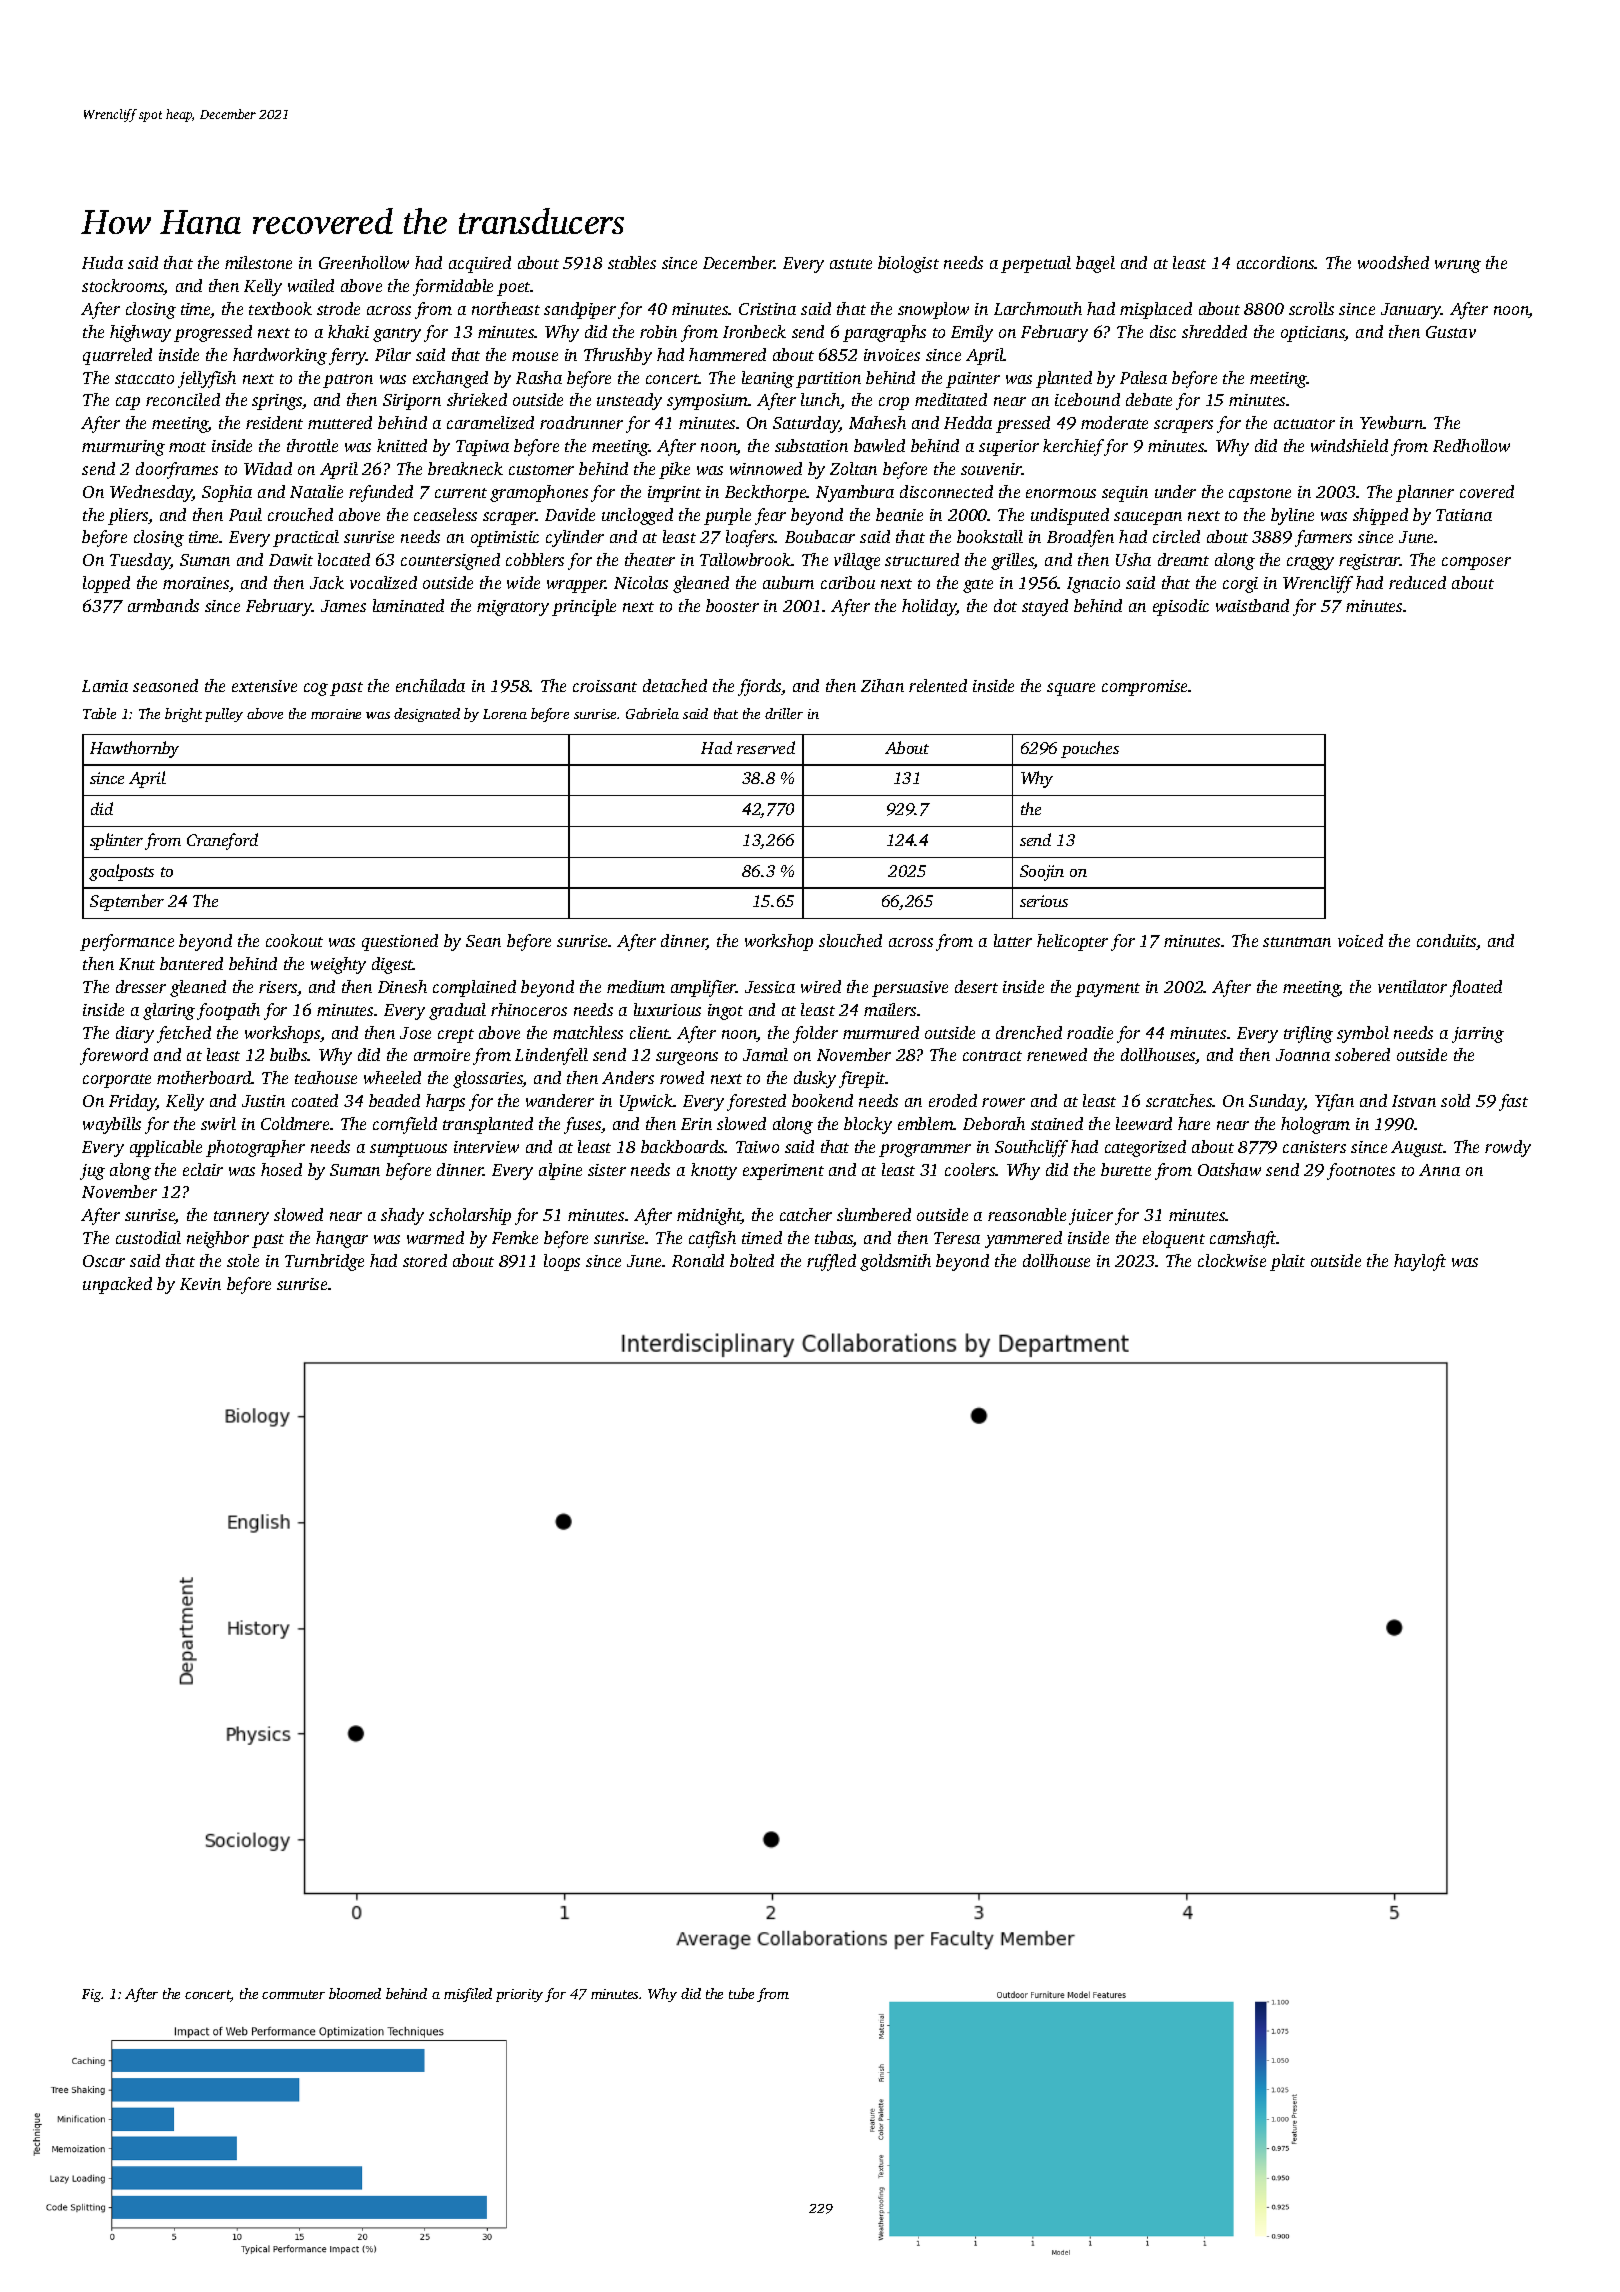  I want to click on bloomed, so click(355, 1993).
